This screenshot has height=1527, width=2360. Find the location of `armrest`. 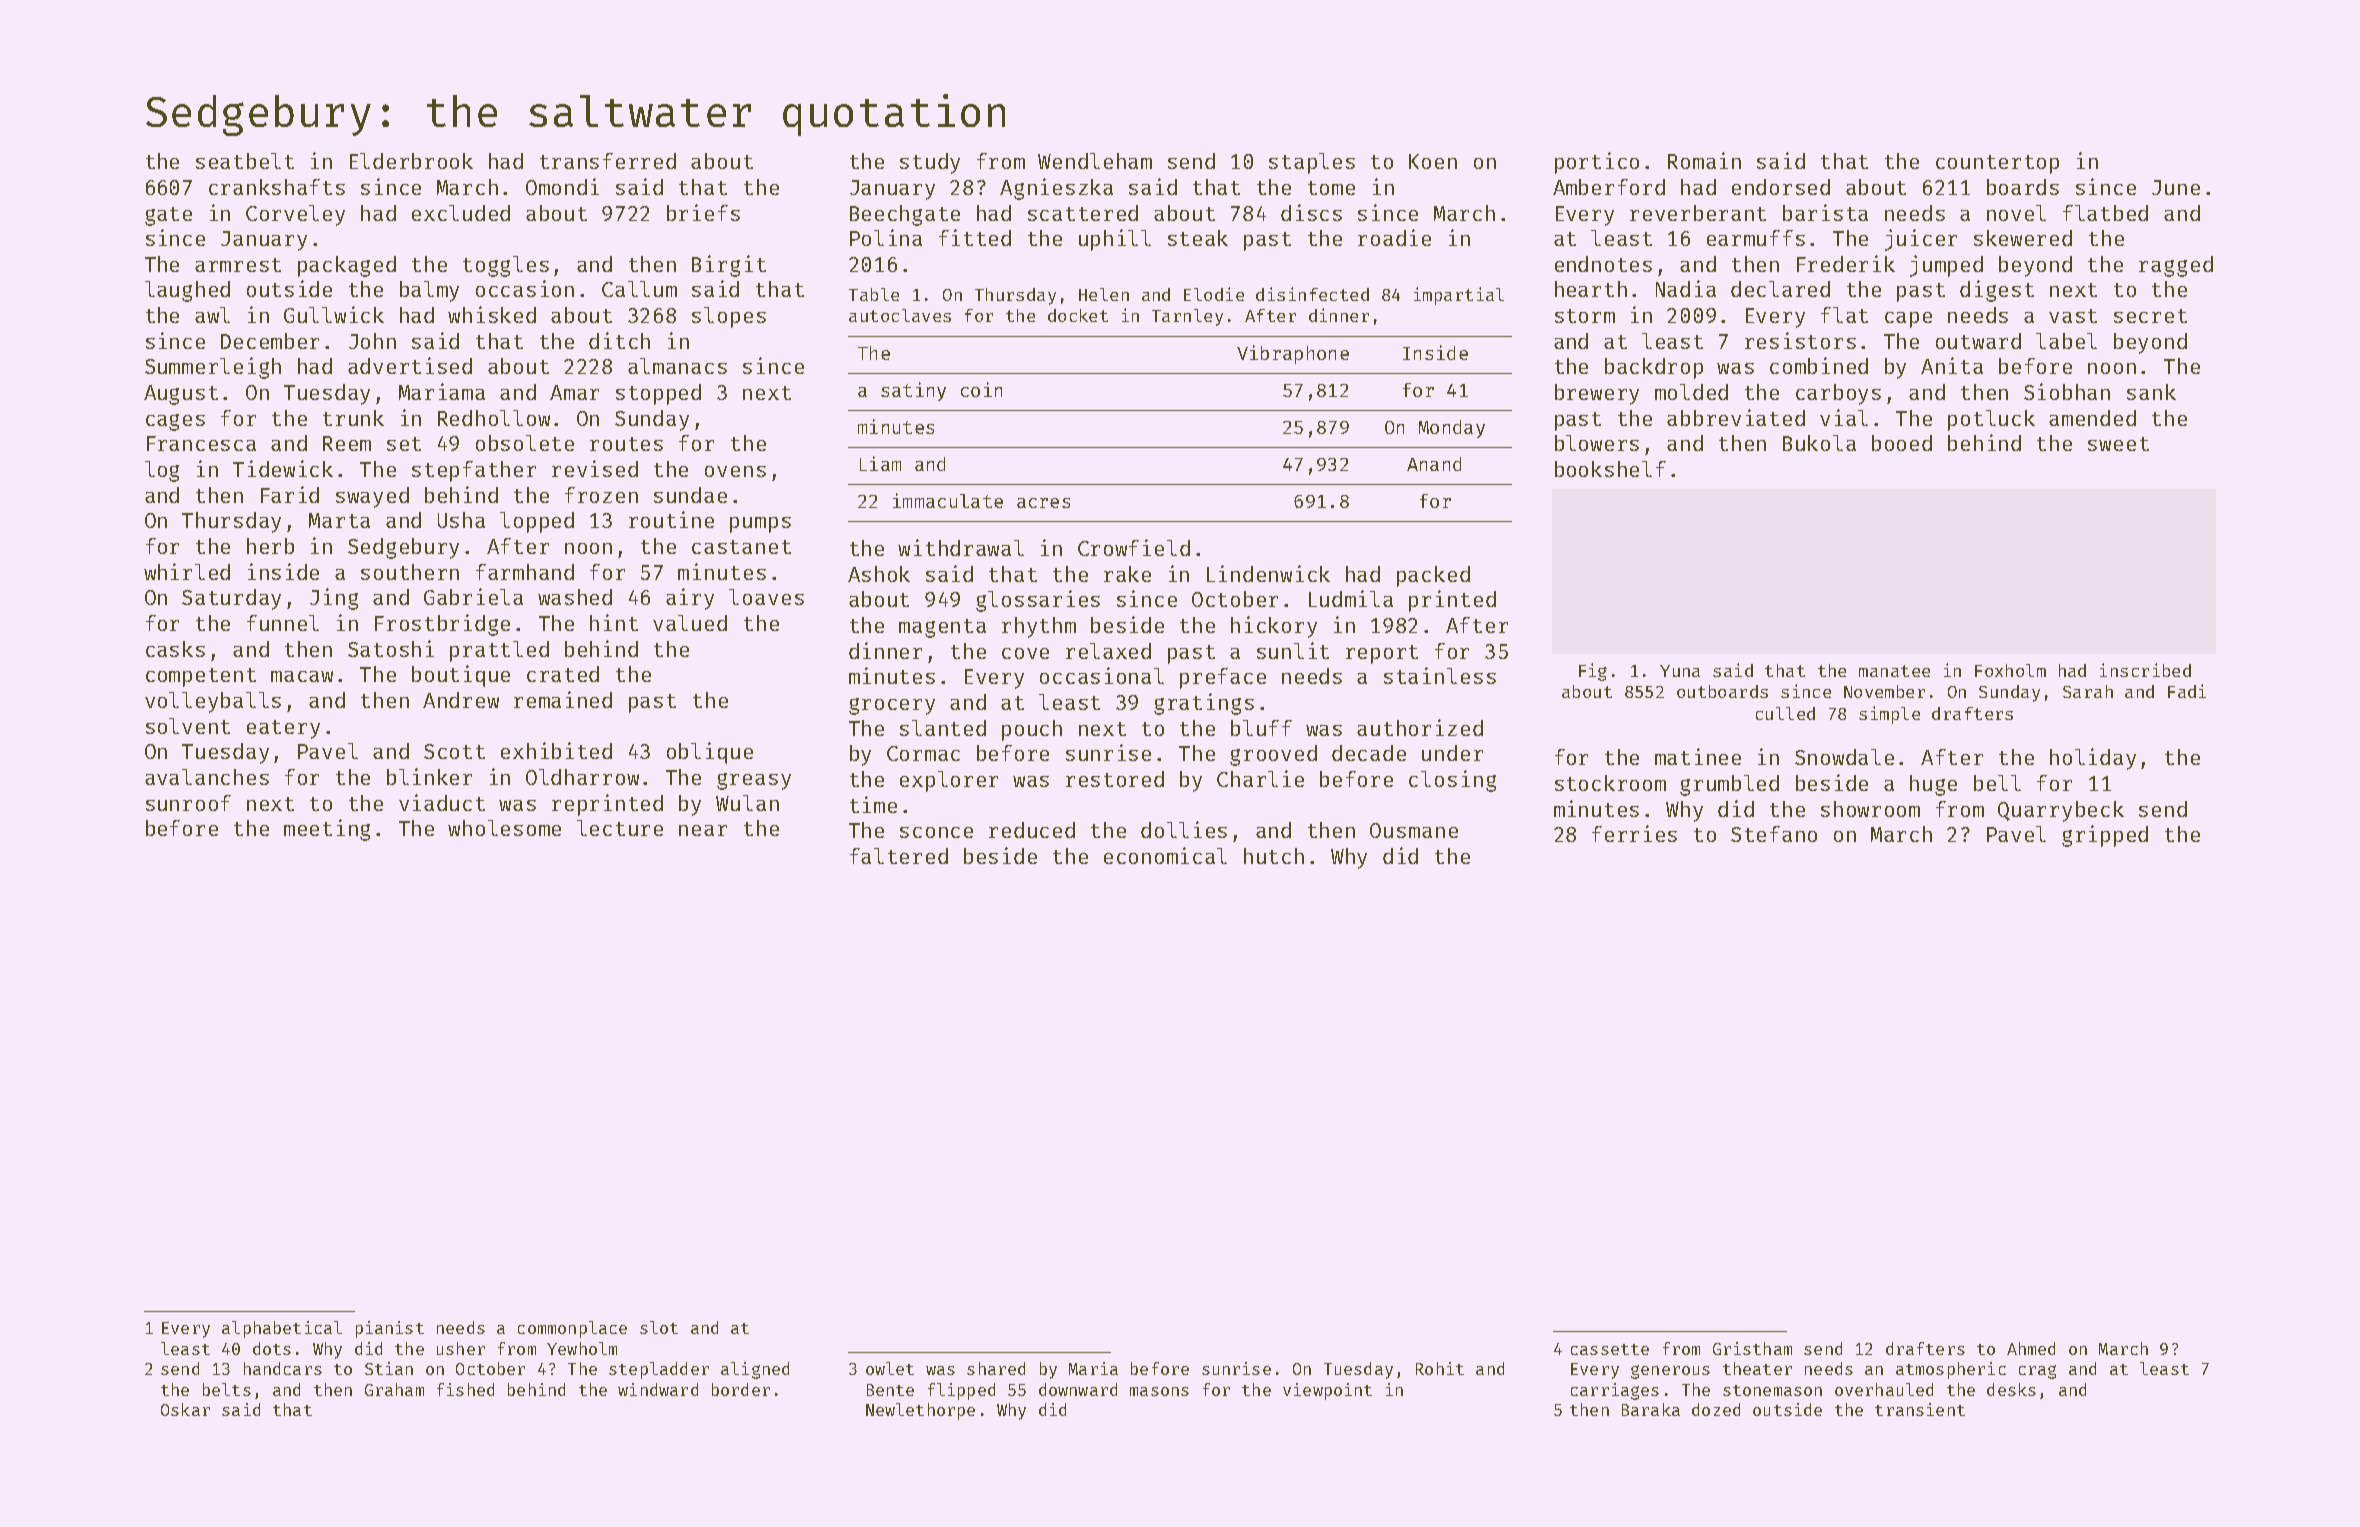

armrest is located at coordinates (238, 265).
